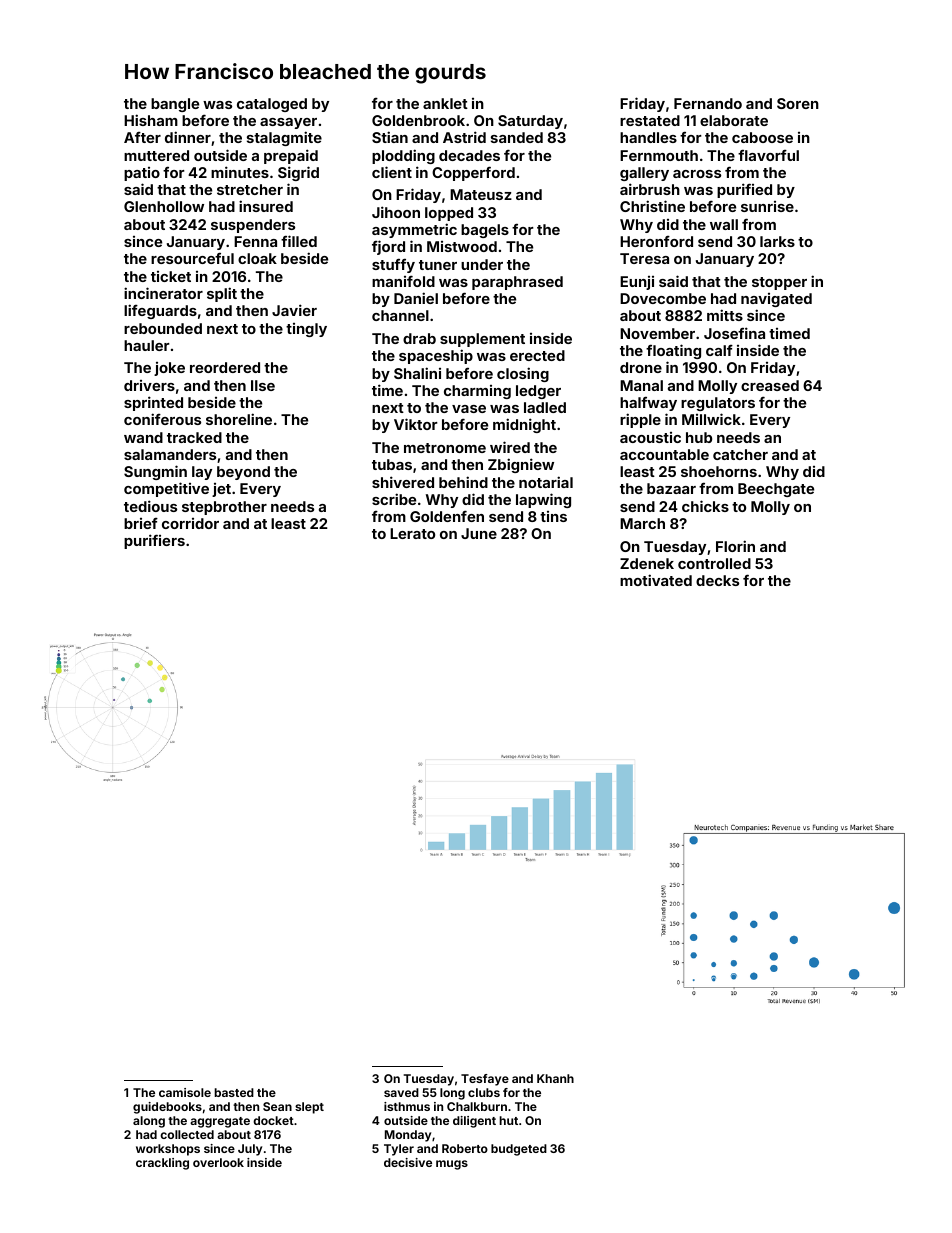 The image size is (952, 1233). What do you see at coordinates (798, 103) in the screenshot?
I see `Soren` at bounding box center [798, 103].
